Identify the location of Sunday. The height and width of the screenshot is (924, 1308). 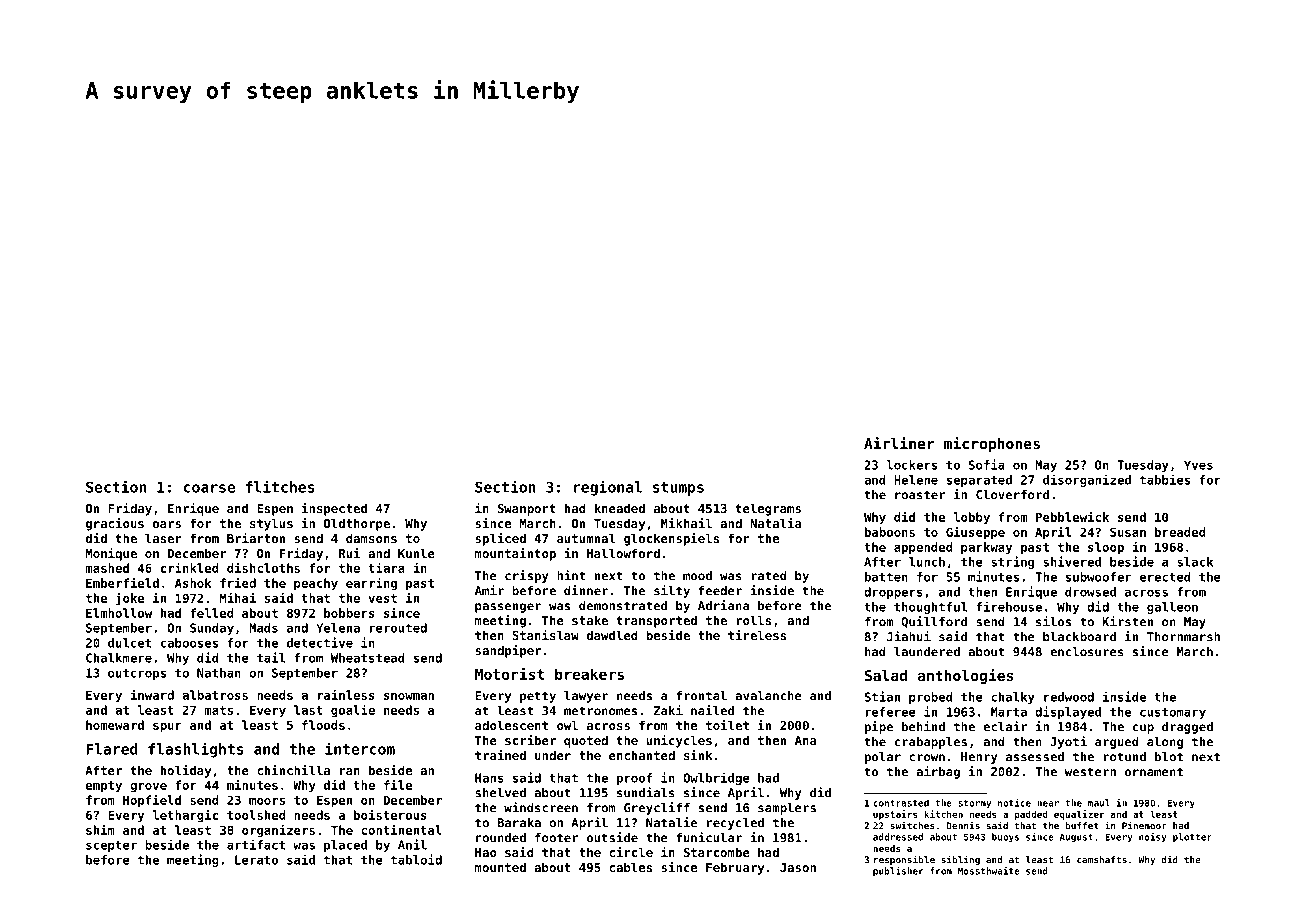
(212, 629).
